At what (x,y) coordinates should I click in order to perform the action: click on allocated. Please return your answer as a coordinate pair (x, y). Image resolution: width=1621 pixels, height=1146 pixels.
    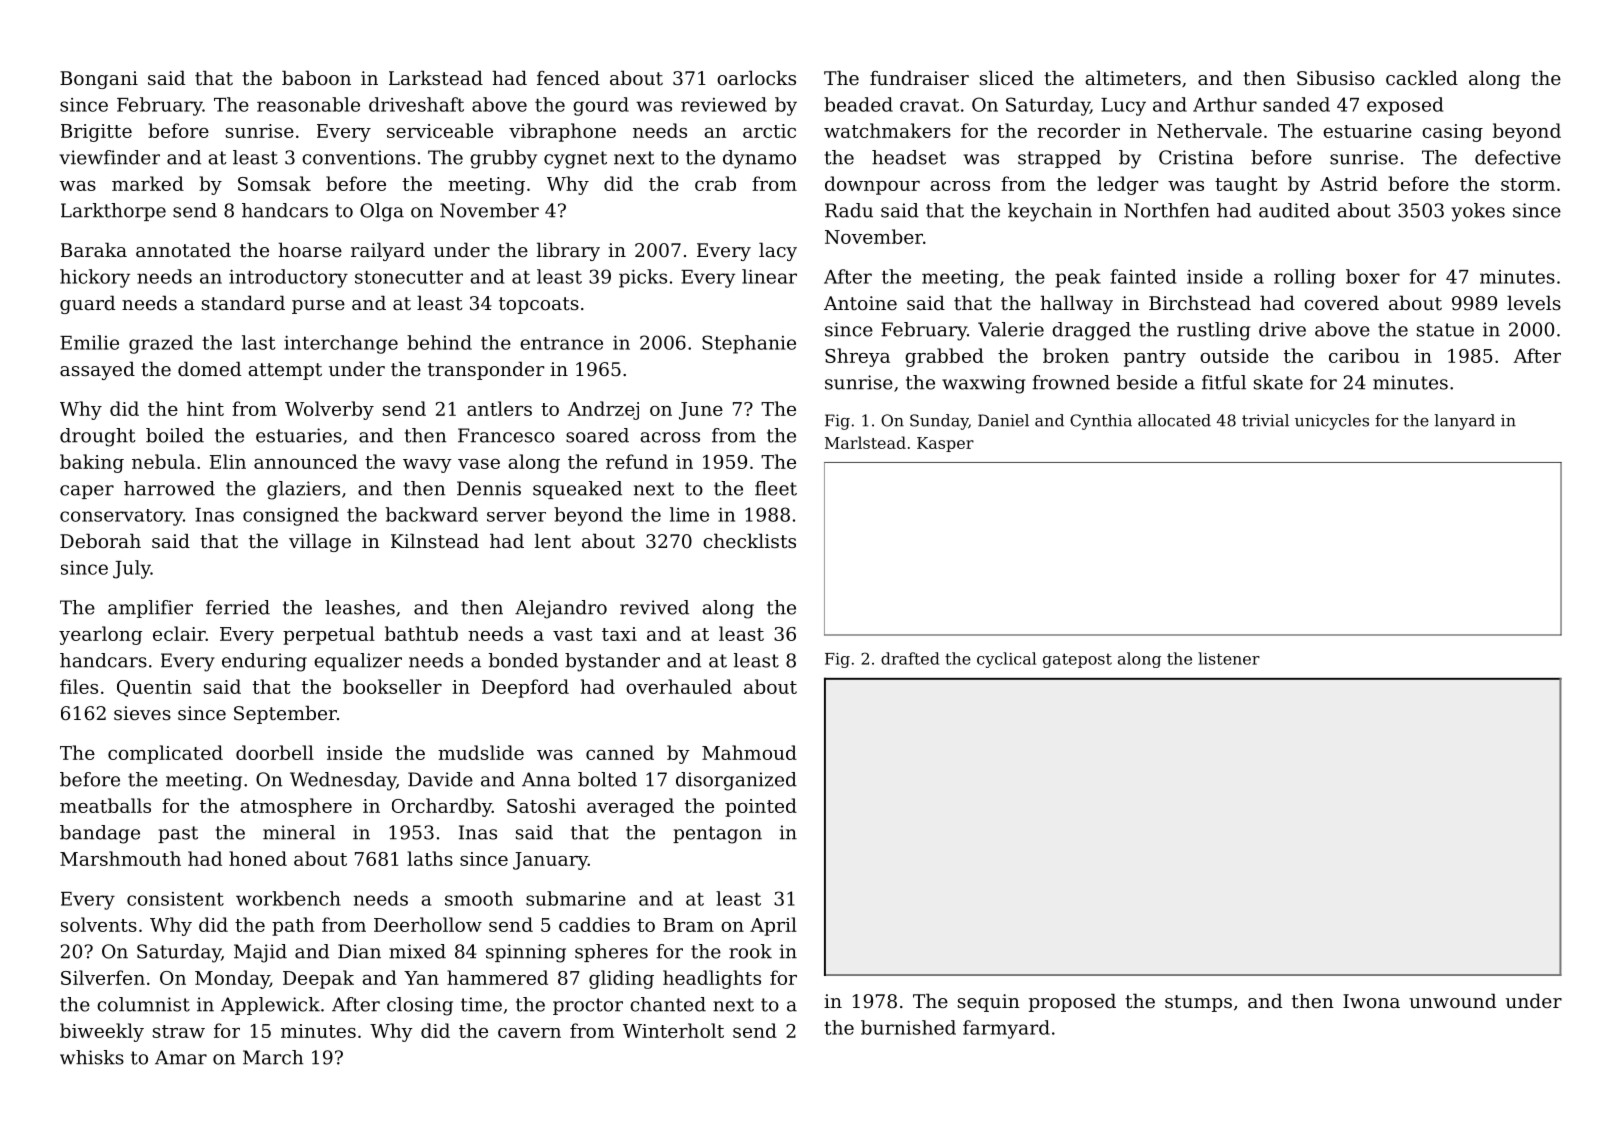
    Looking at the image, I should click on (1174, 420).
